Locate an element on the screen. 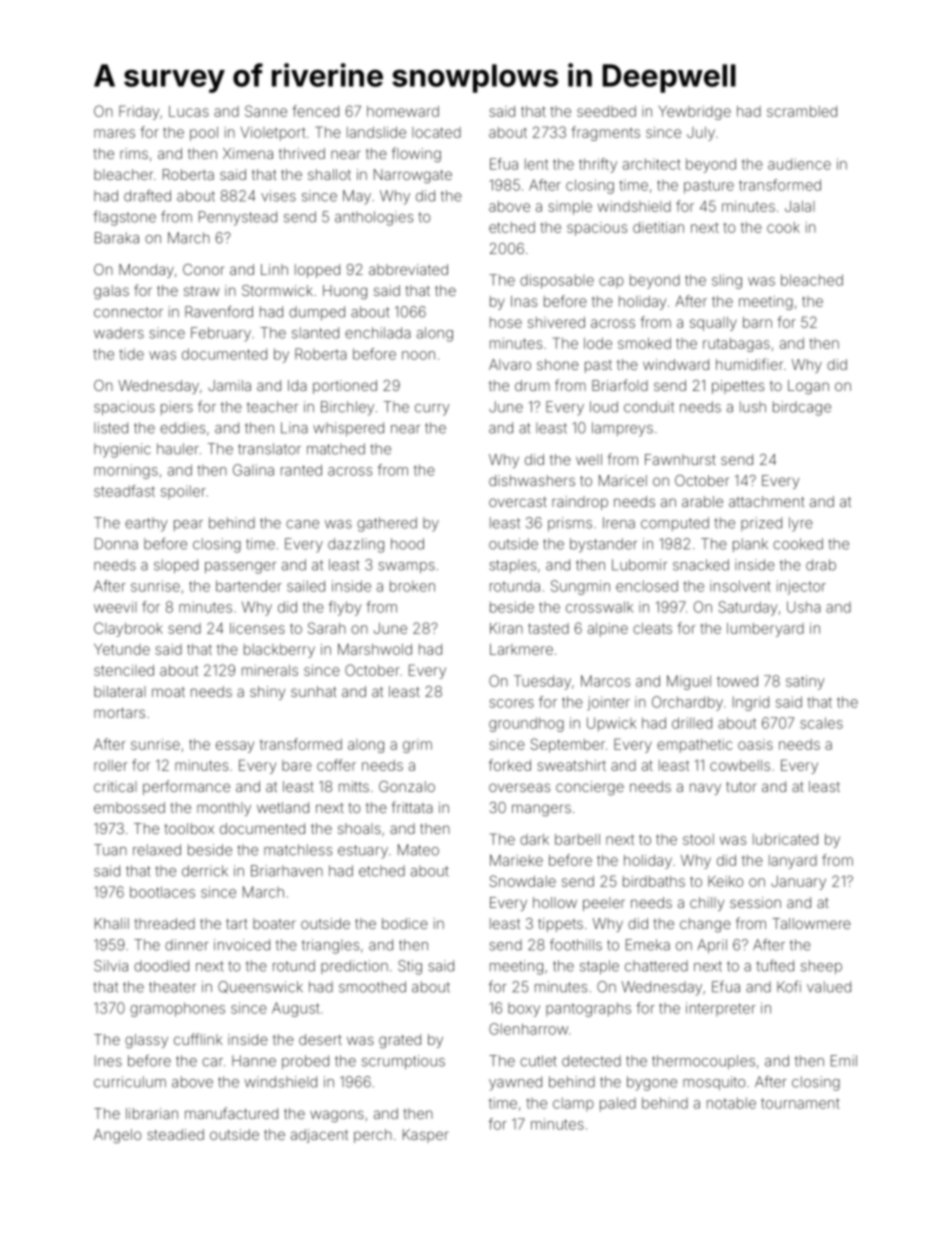 The image size is (952, 1233). curry is located at coordinates (432, 410).
